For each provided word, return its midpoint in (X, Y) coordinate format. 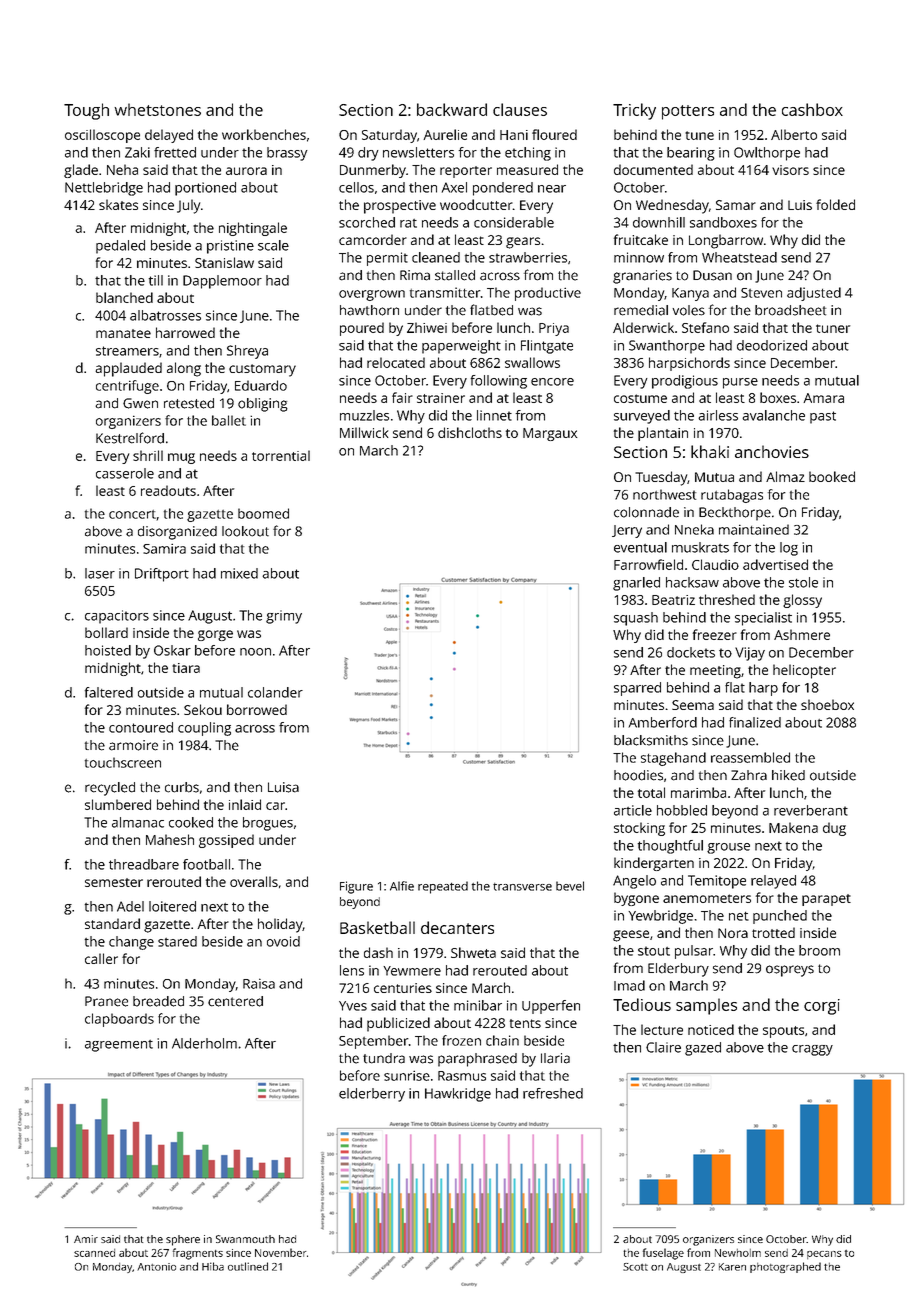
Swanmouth (245, 1239)
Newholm (738, 1253)
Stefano (705, 327)
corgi (822, 1007)
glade (81, 171)
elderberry (372, 1095)
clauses (520, 109)
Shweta (473, 952)
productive (548, 294)
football (206, 864)
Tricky (634, 111)
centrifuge (127, 387)
